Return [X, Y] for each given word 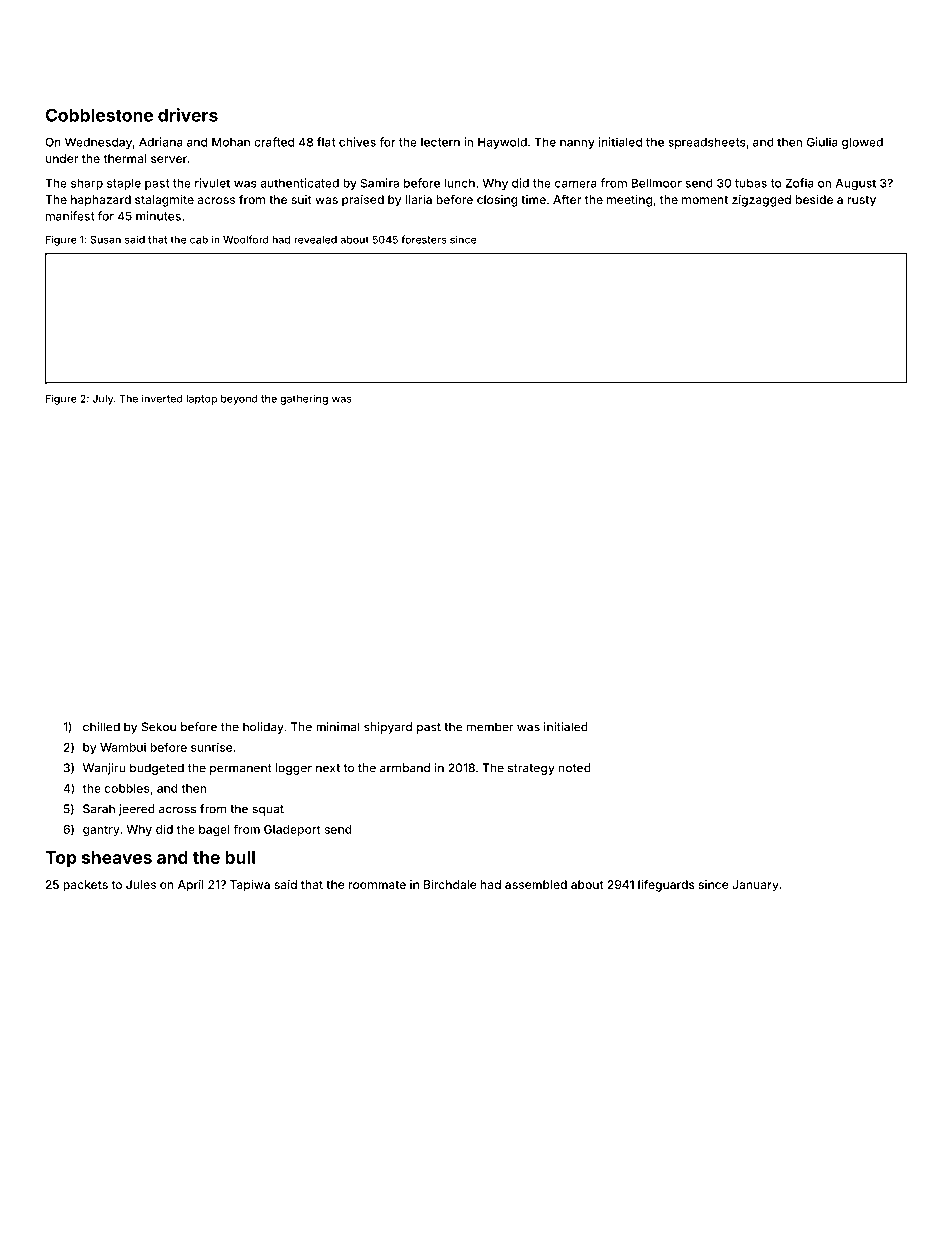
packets [85, 886]
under [62, 158]
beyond [239, 400]
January [755, 886]
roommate [377, 885]
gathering [304, 399]
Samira [379, 183]
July [102, 400]
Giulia [822, 142]
